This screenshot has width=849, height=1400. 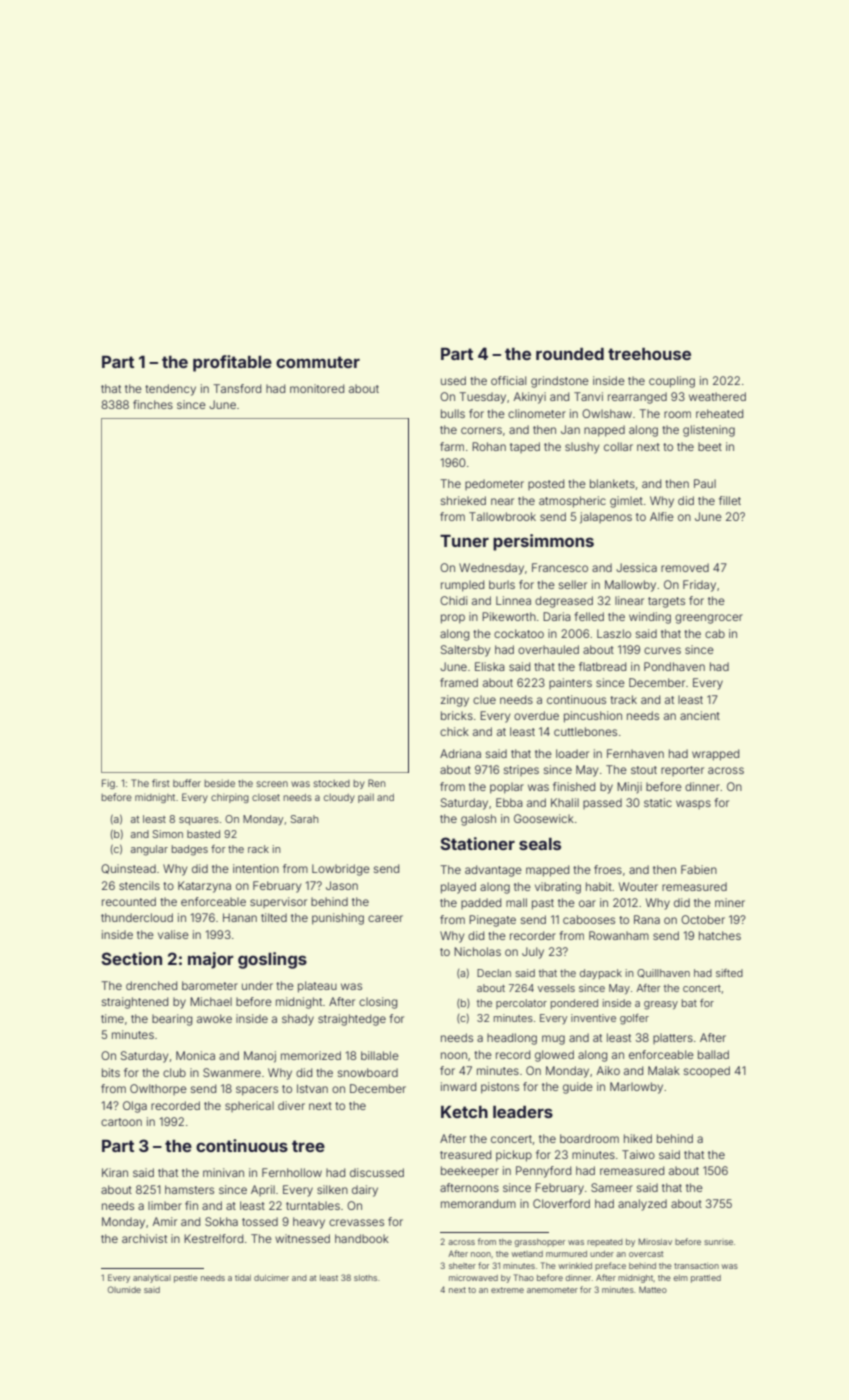 I want to click on pail, so click(x=366, y=798).
